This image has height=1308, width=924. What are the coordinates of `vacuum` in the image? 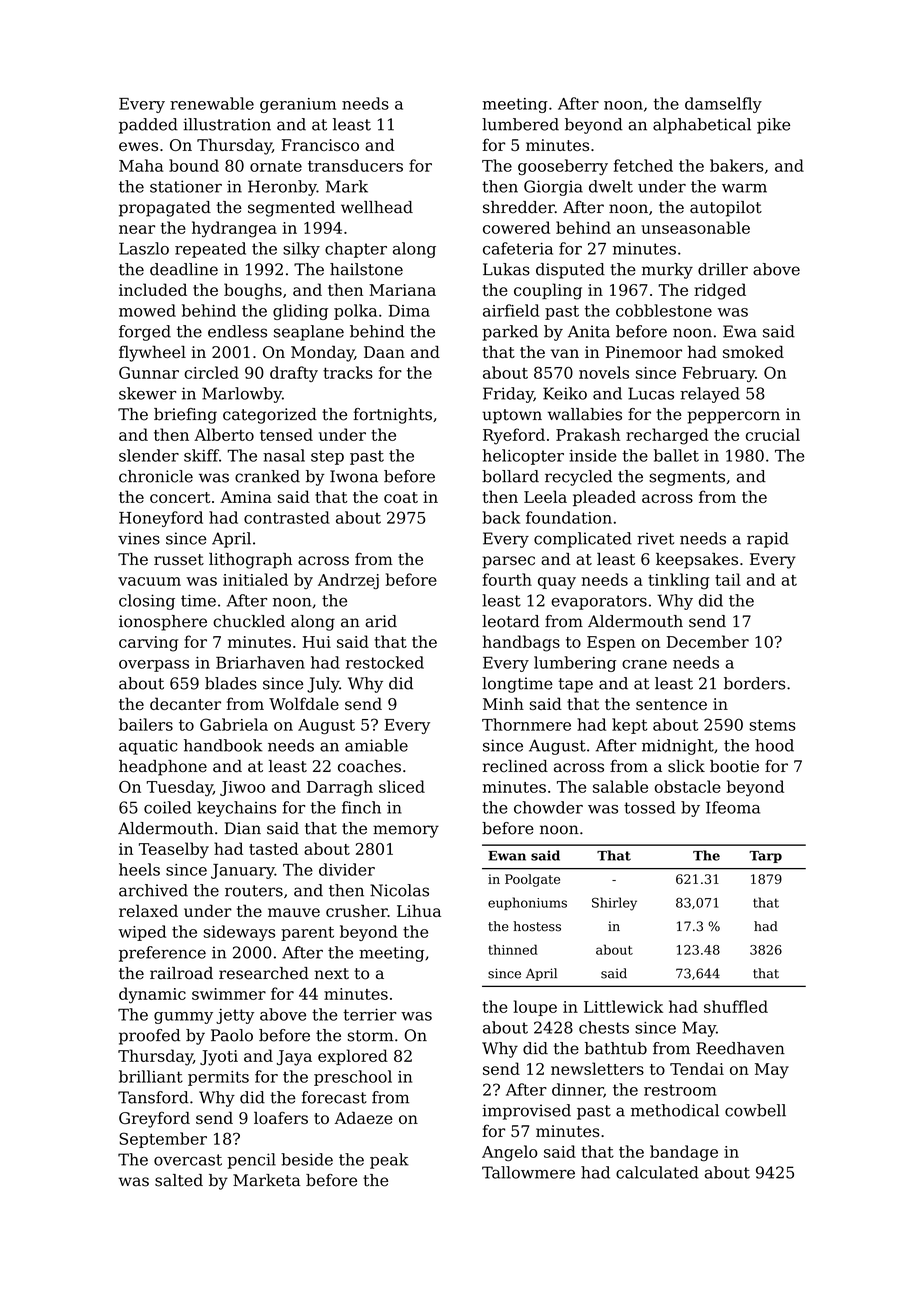 It's located at (149, 581).
